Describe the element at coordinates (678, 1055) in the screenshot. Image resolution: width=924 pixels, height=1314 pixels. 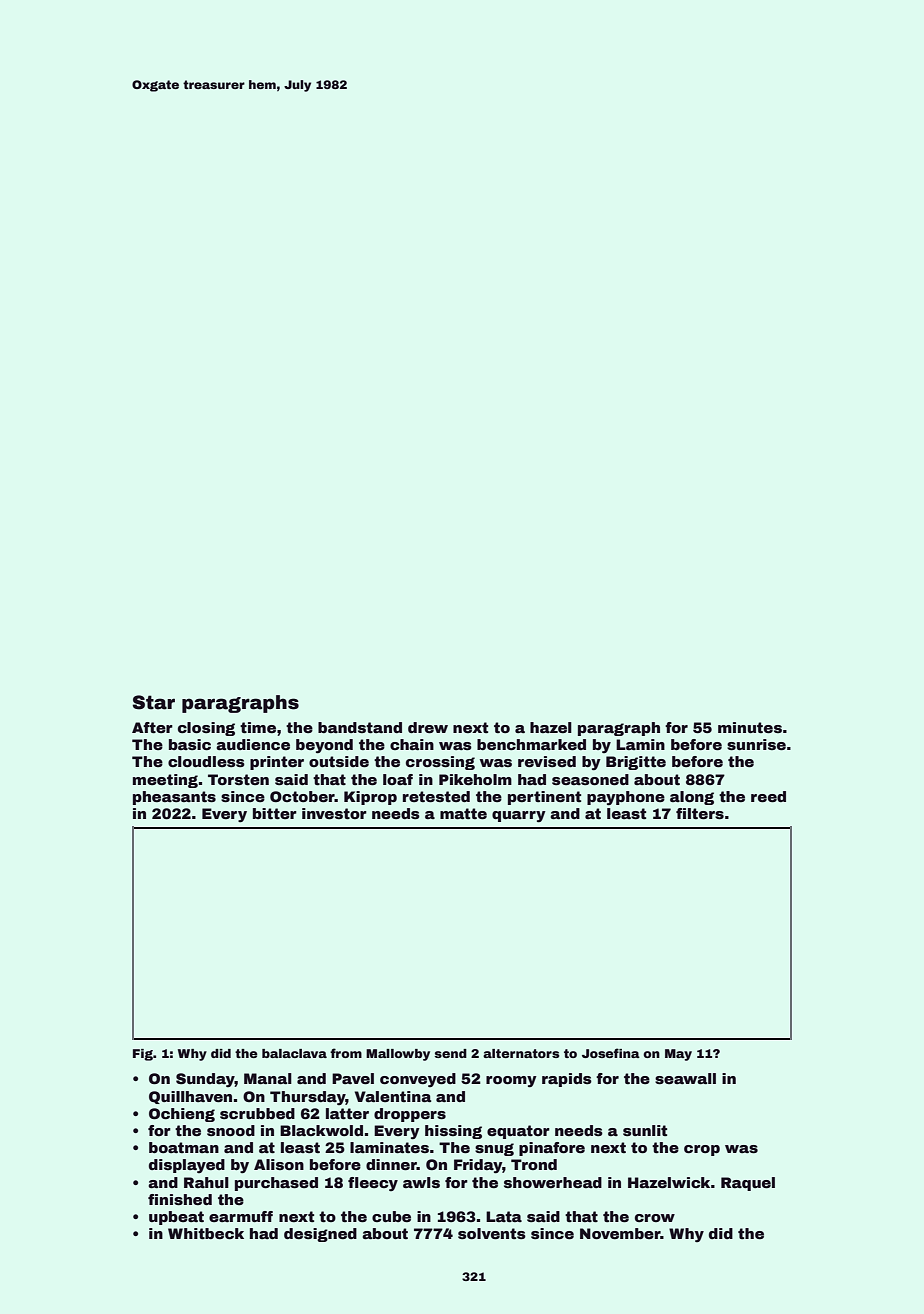
I see `May` at that location.
